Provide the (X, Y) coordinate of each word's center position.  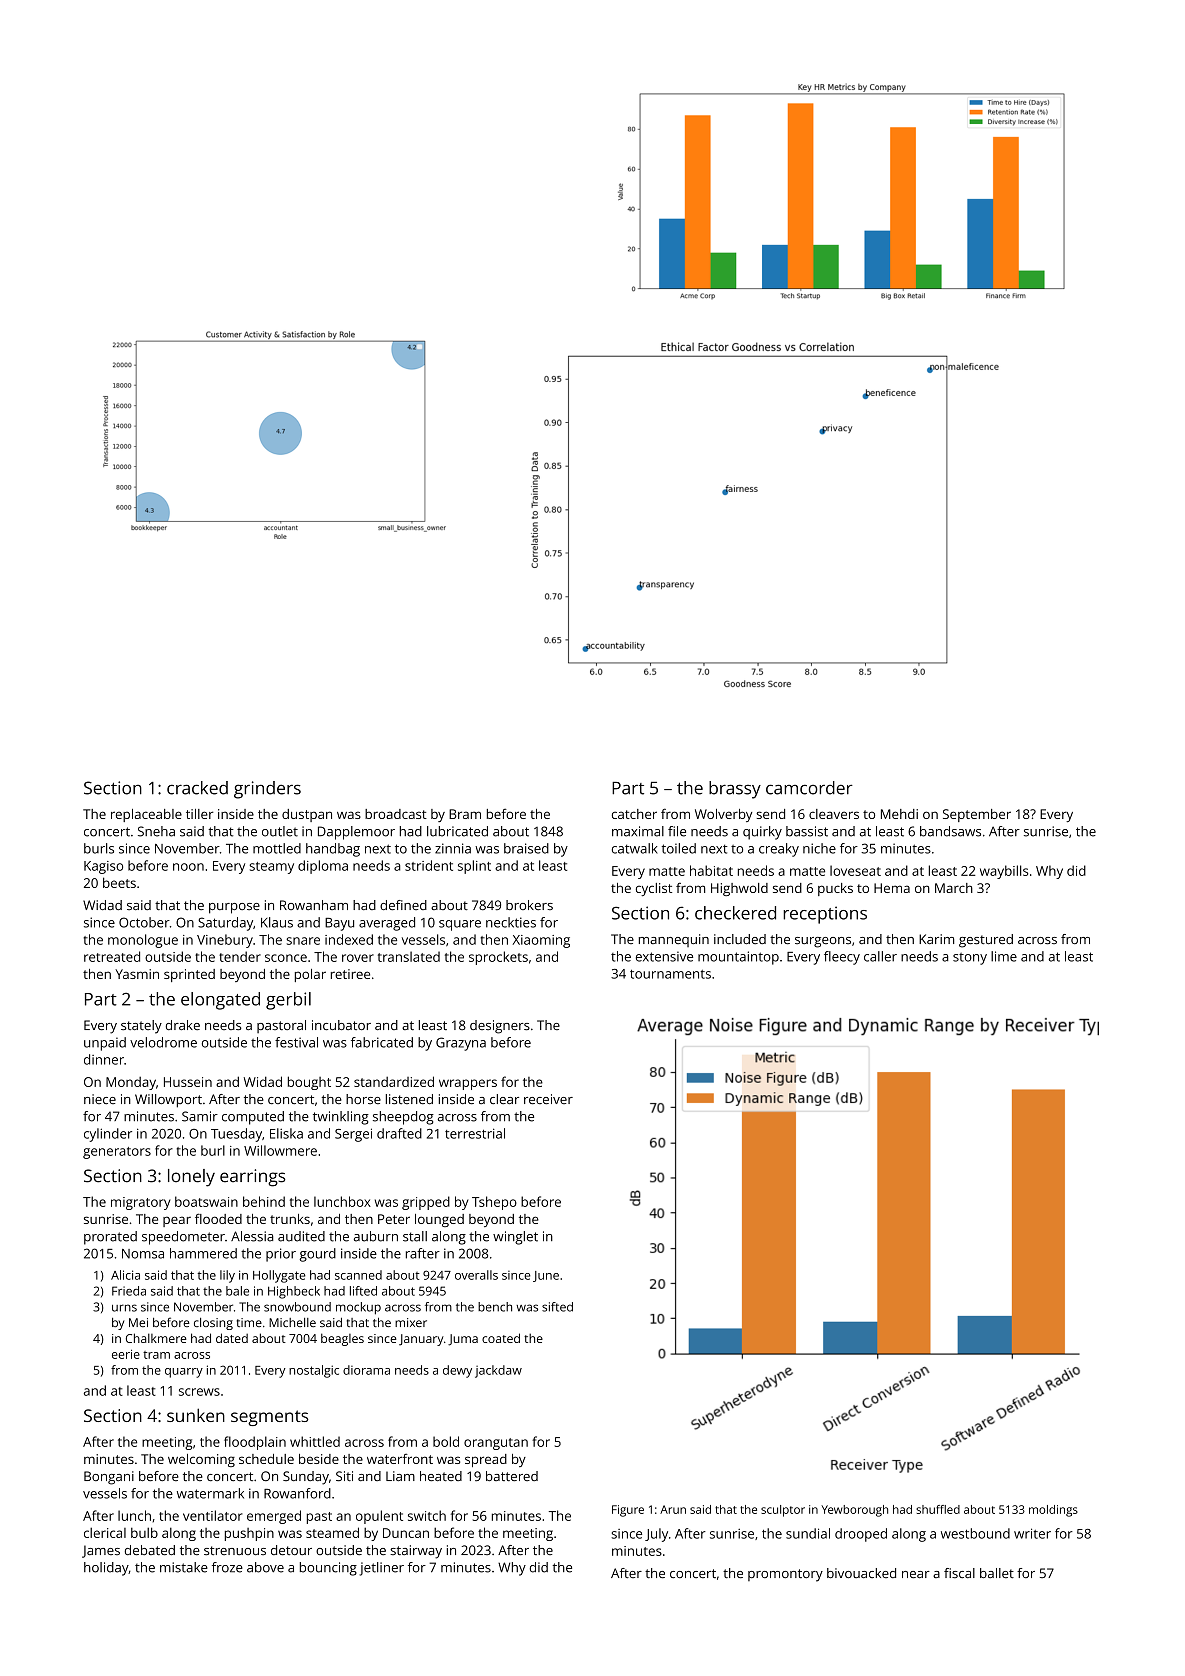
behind (264, 1201)
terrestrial (475, 1133)
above (265, 1567)
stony (970, 959)
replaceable (146, 815)
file (677, 831)
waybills (1004, 872)
